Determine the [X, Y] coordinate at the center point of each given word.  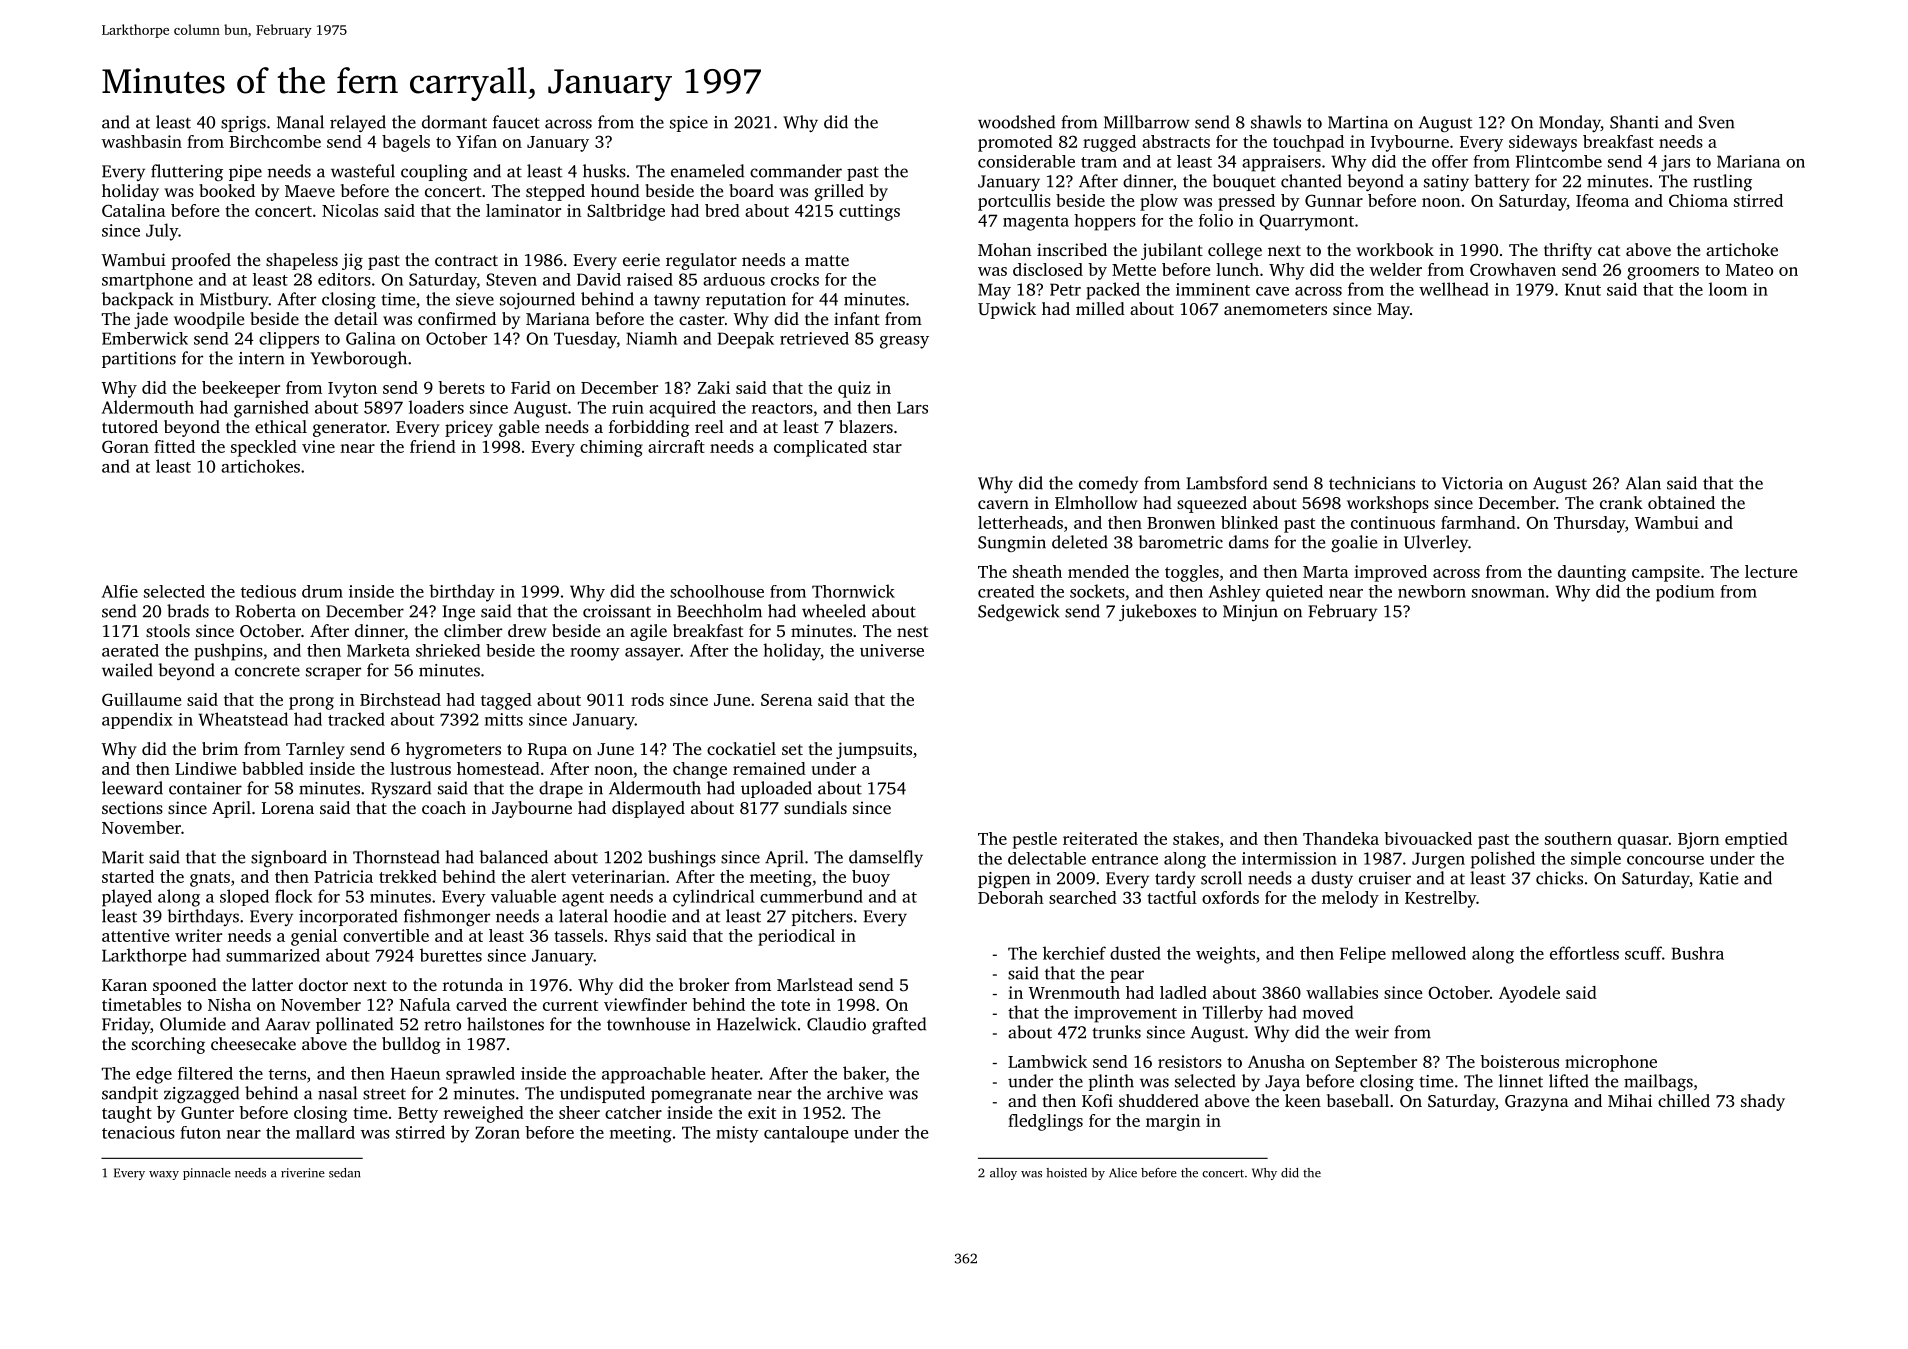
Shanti [1634, 122]
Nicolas [350, 210]
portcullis [1014, 202]
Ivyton [352, 390]
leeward [132, 788]
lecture [1771, 571]
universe [892, 650]
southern [1578, 838]
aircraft [676, 446]
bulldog [411, 1045]
